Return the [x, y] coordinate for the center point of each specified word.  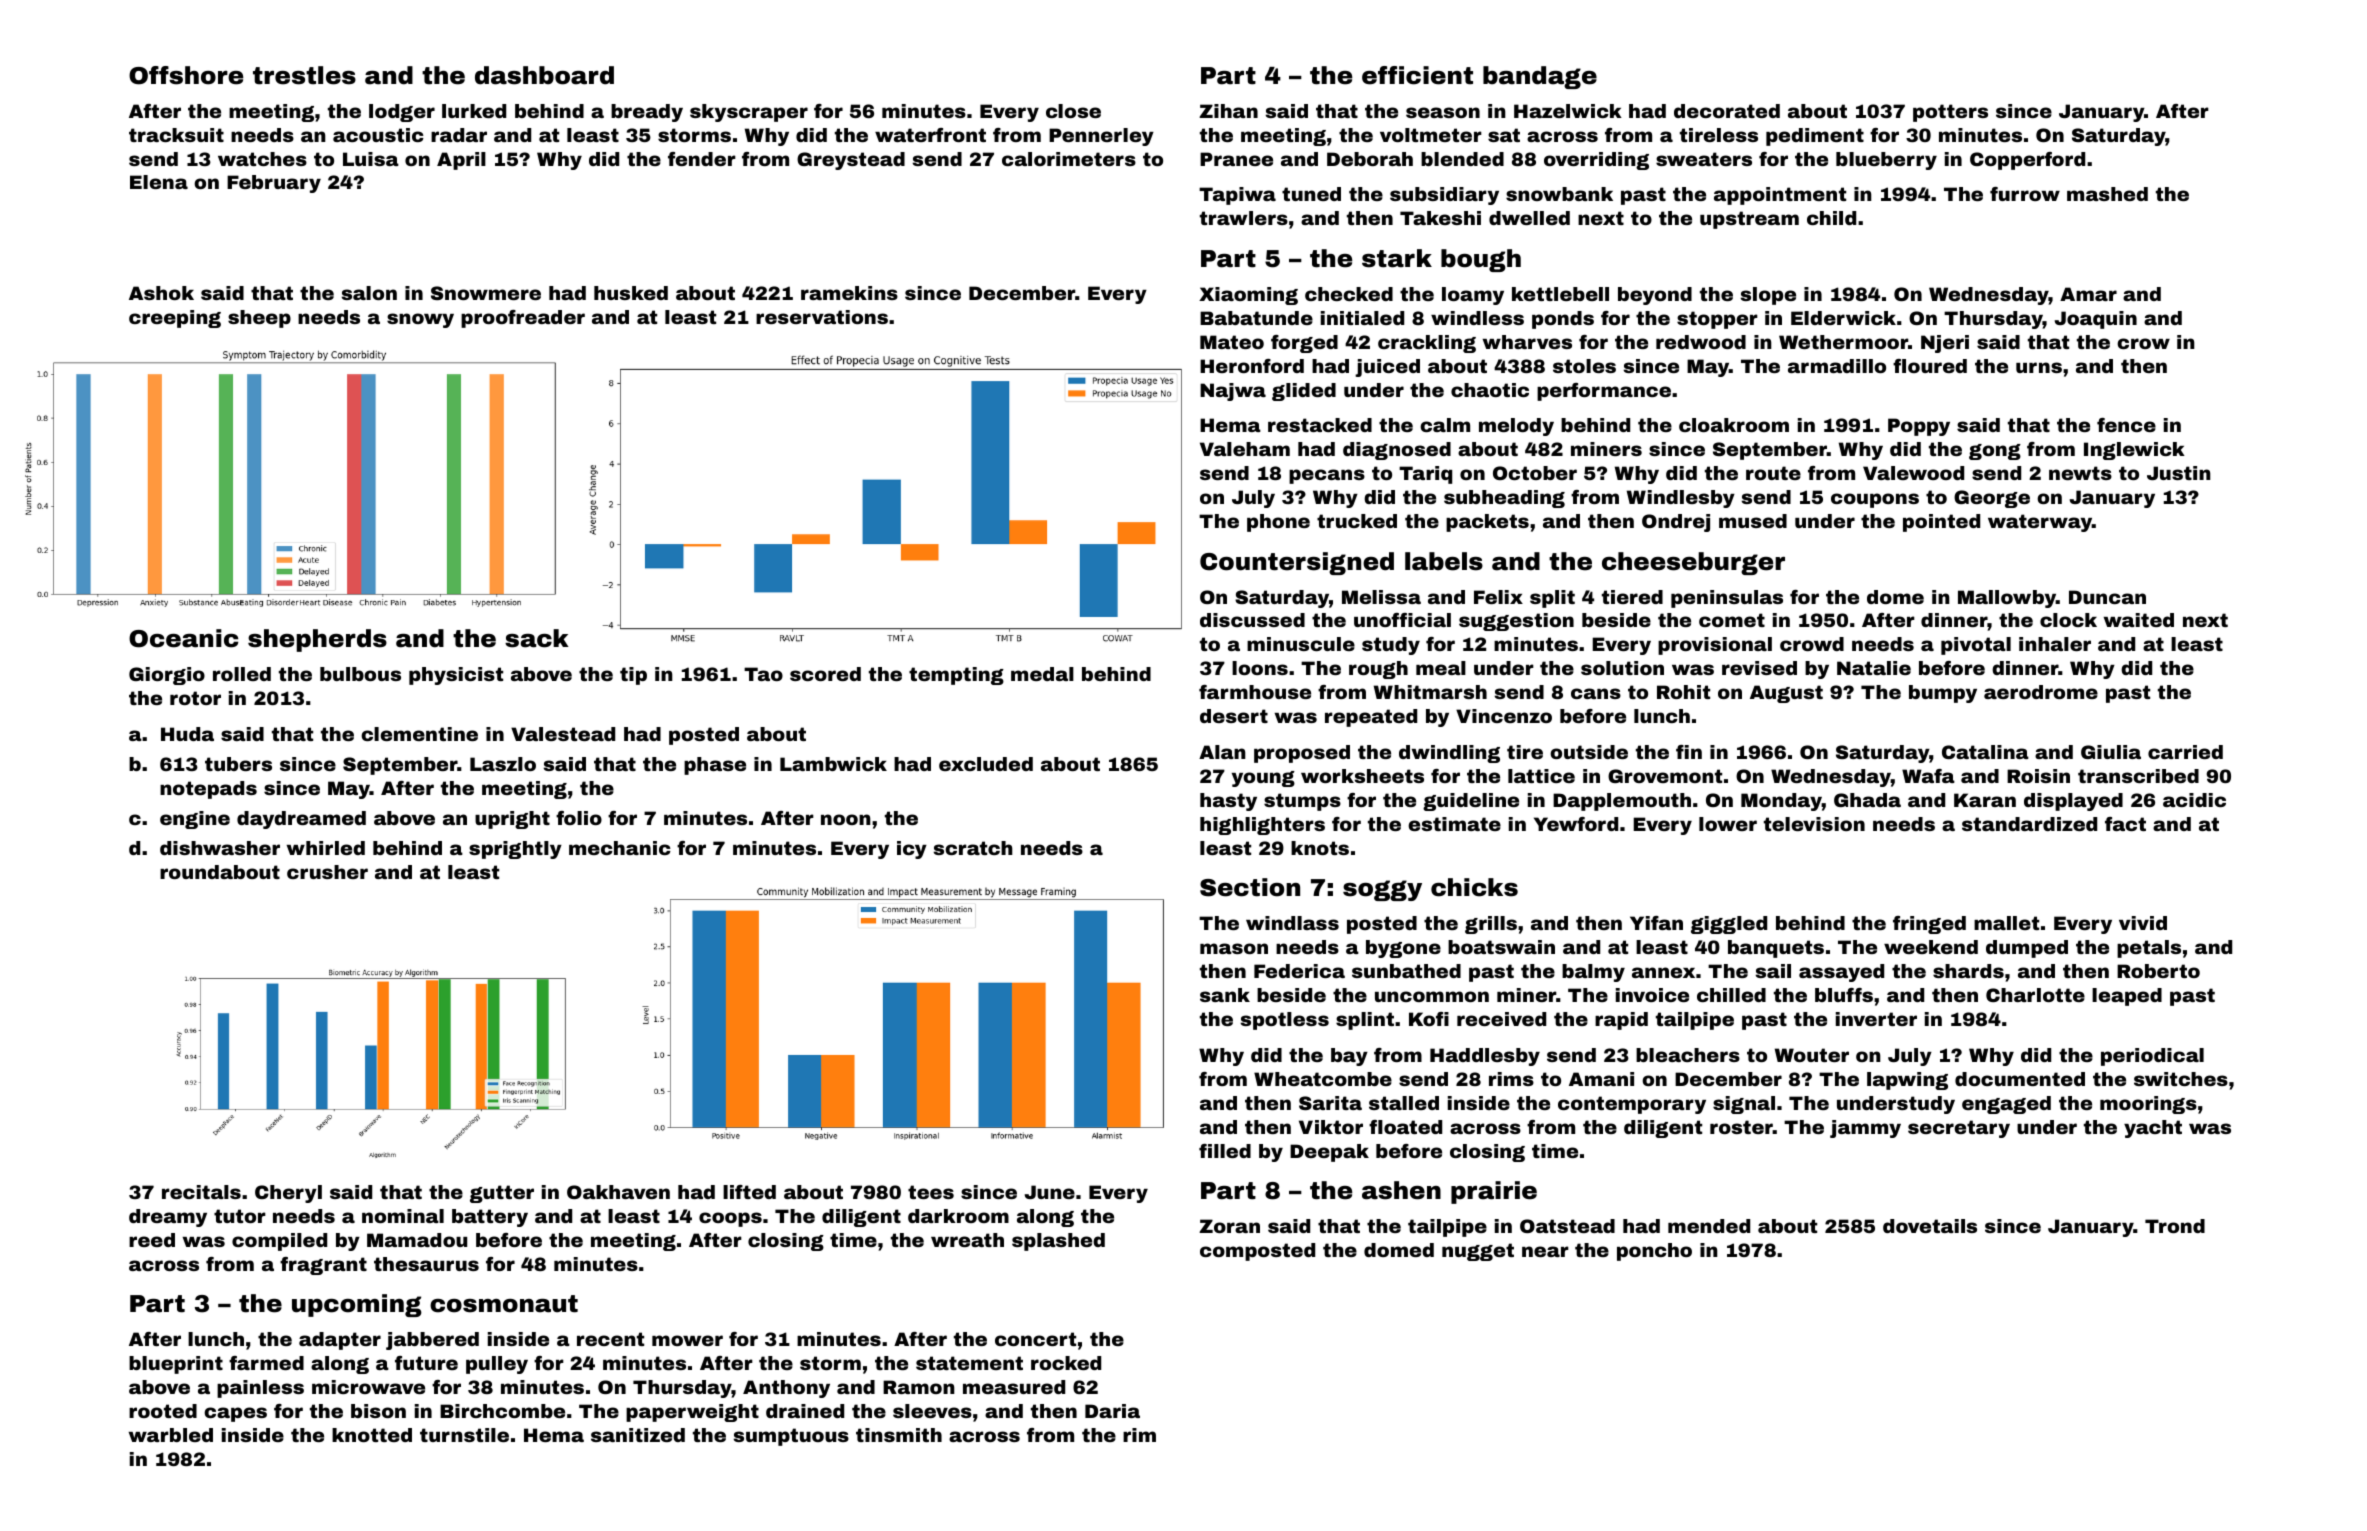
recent [610, 1339]
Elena [159, 182]
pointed [1941, 523]
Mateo [1232, 342]
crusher [327, 872]
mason [1234, 948]
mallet [2006, 923]
